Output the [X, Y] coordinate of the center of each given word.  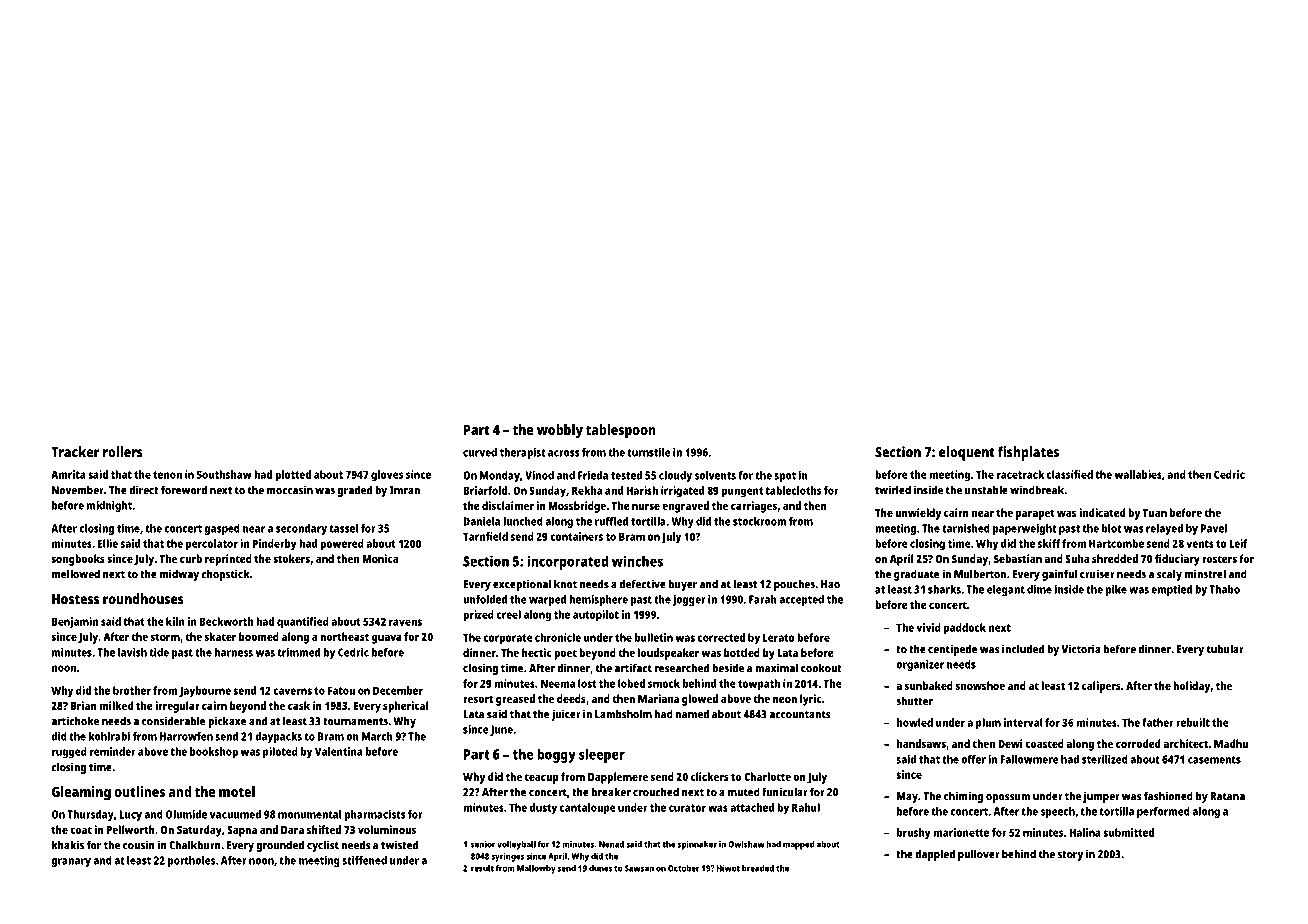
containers [576, 536]
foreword [184, 490]
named [692, 714]
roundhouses [143, 599]
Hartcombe [1116, 543]
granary [71, 862]
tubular [1225, 649]
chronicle [558, 637]
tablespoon [621, 431]
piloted [280, 753]
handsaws [921, 743]
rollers [123, 452]
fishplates [1028, 453]
